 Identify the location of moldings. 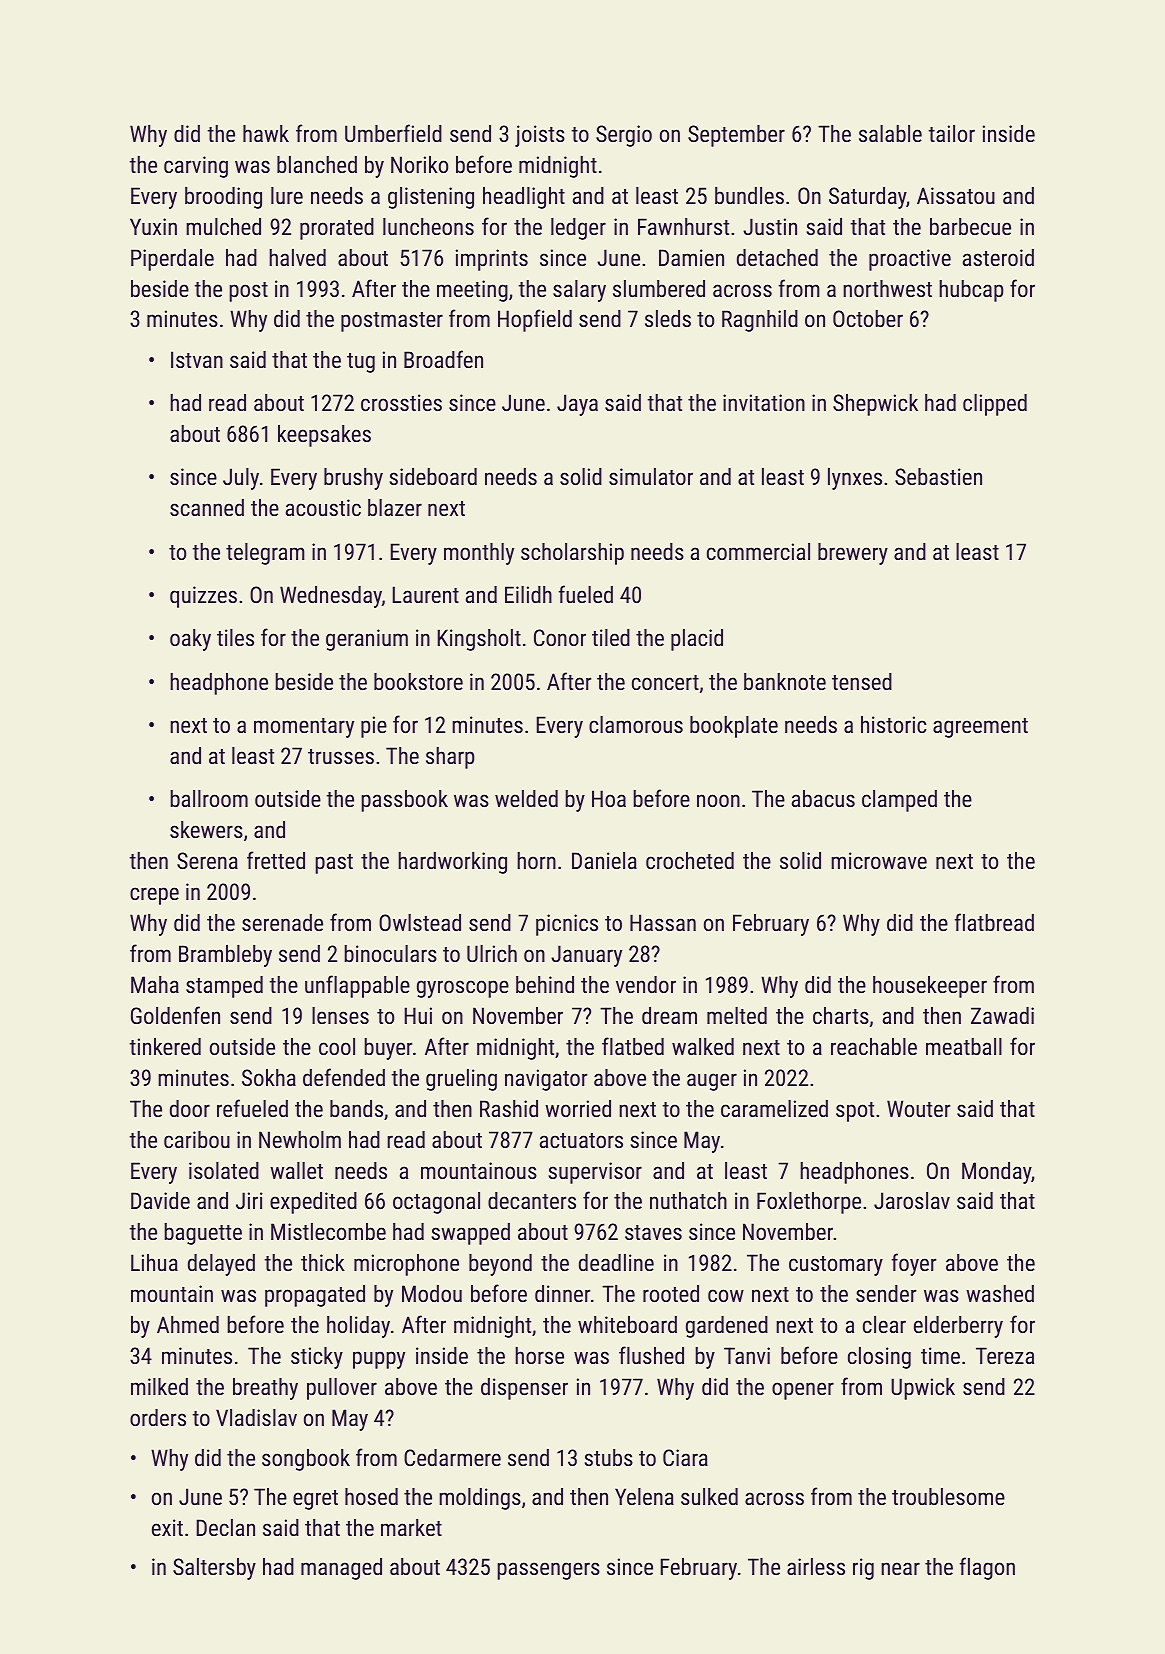
(480, 1499).
